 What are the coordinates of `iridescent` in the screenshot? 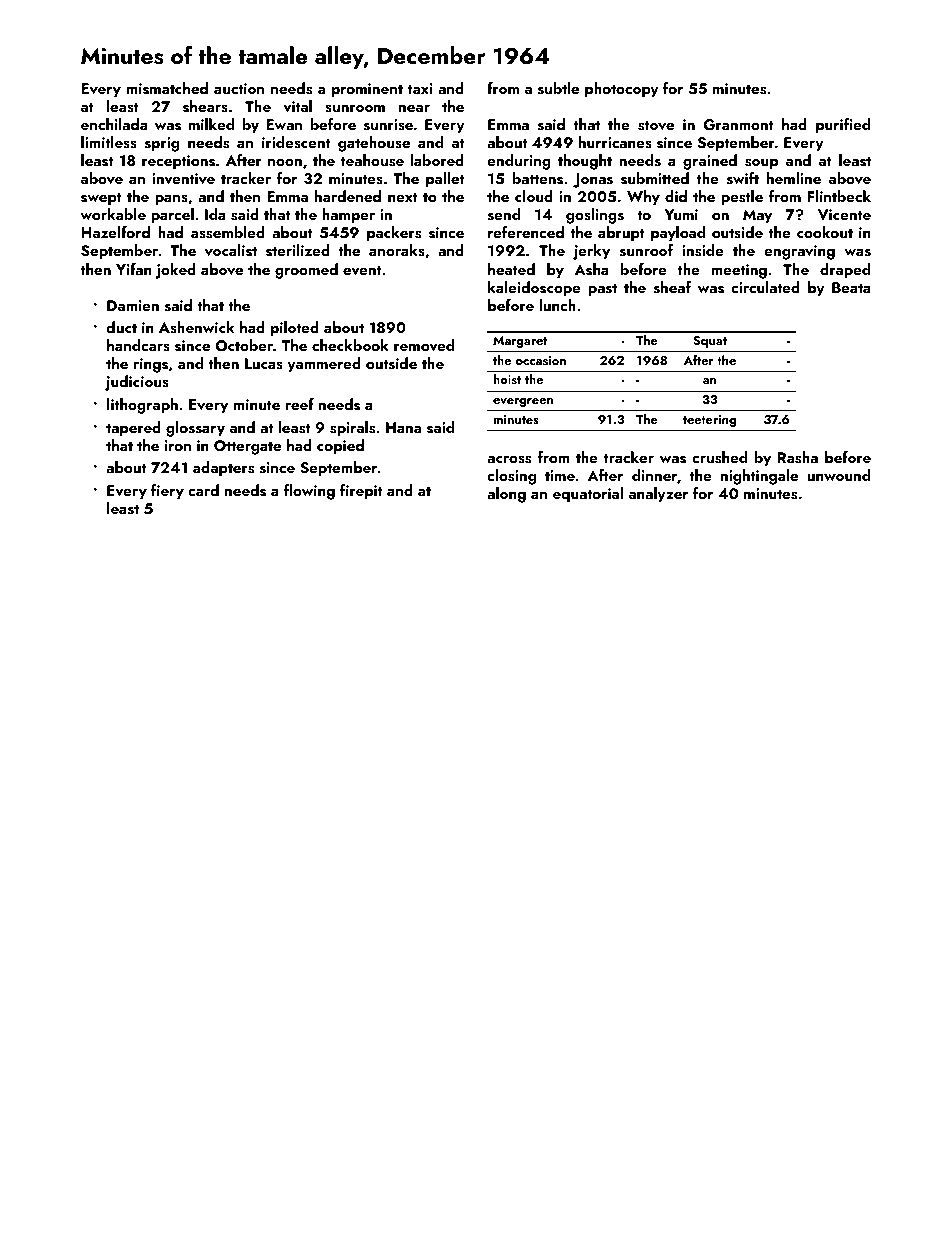 It's located at (296, 142).
